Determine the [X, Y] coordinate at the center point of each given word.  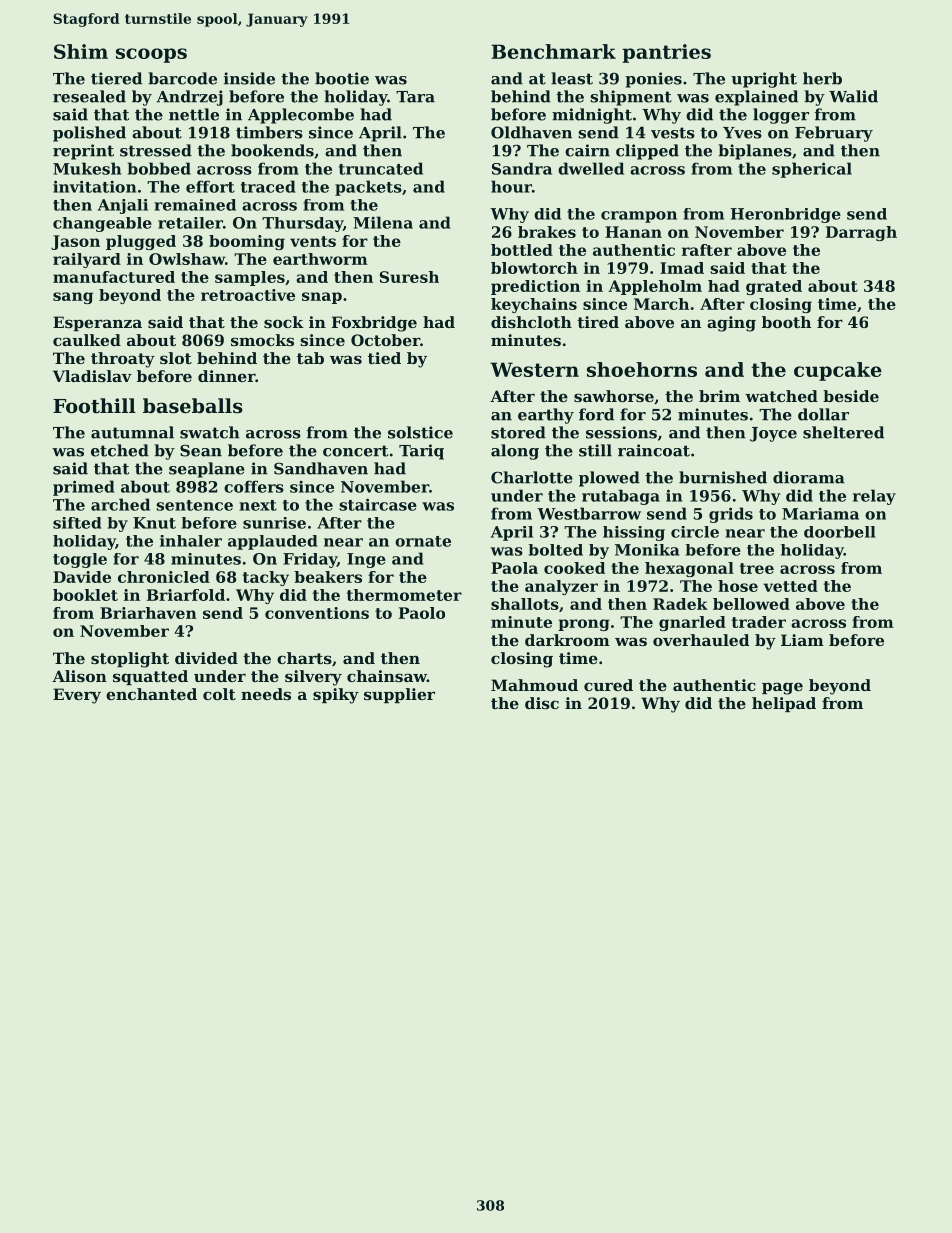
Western [534, 369]
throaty [123, 360]
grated [774, 287]
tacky [266, 578]
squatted [150, 677]
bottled [522, 250]
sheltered [843, 432]
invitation [94, 186]
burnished [723, 477]
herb [822, 78]
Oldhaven [531, 132]
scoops [151, 55]
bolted [556, 550]
